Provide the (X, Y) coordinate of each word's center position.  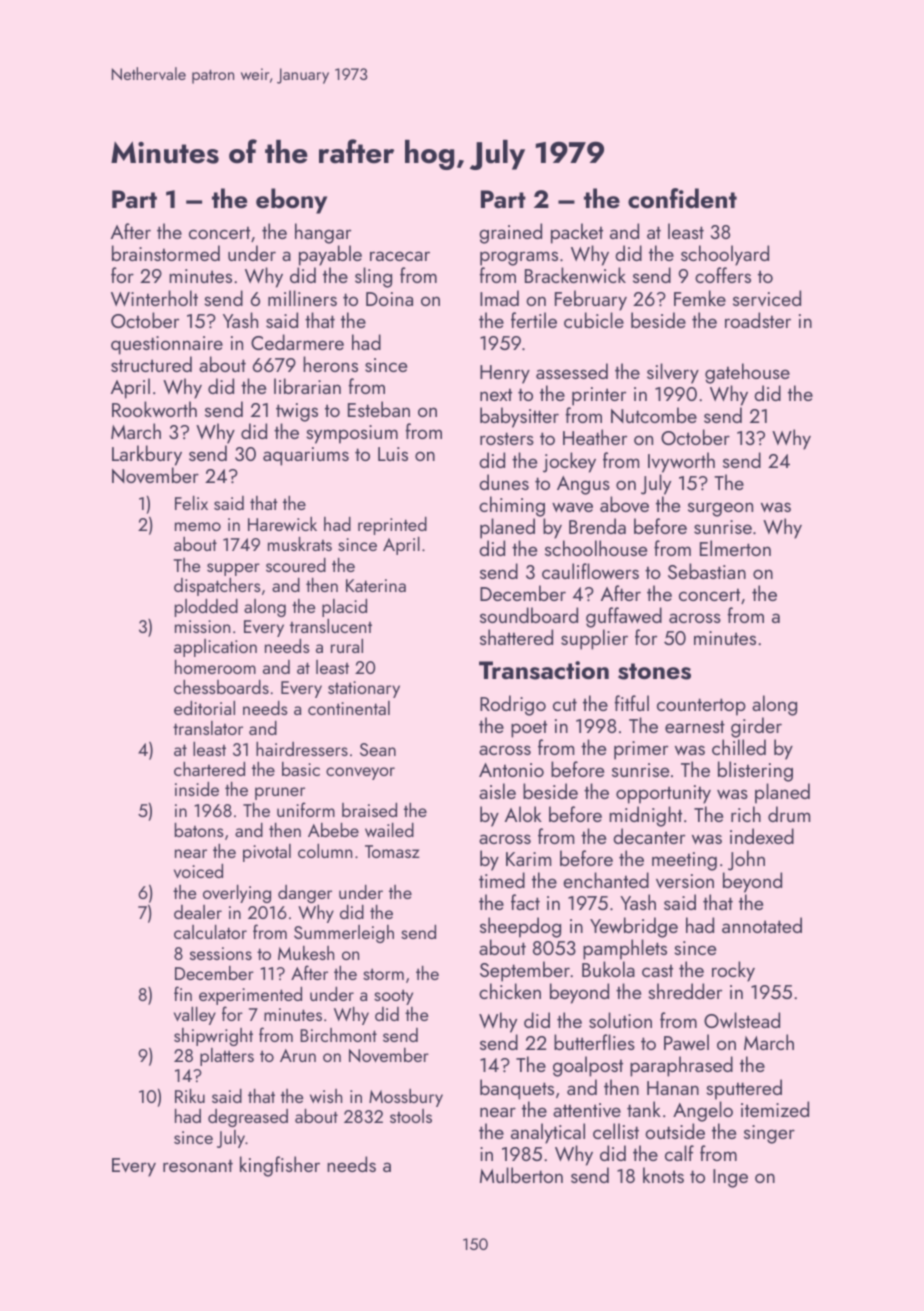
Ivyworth (681, 462)
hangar (323, 233)
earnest (695, 726)
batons (199, 830)
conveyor (360, 773)
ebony (291, 201)
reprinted (392, 526)
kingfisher (280, 1166)
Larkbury (147, 455)
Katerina (376, 585)
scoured (296, 565)
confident (682, 198)
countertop (701, 707)
